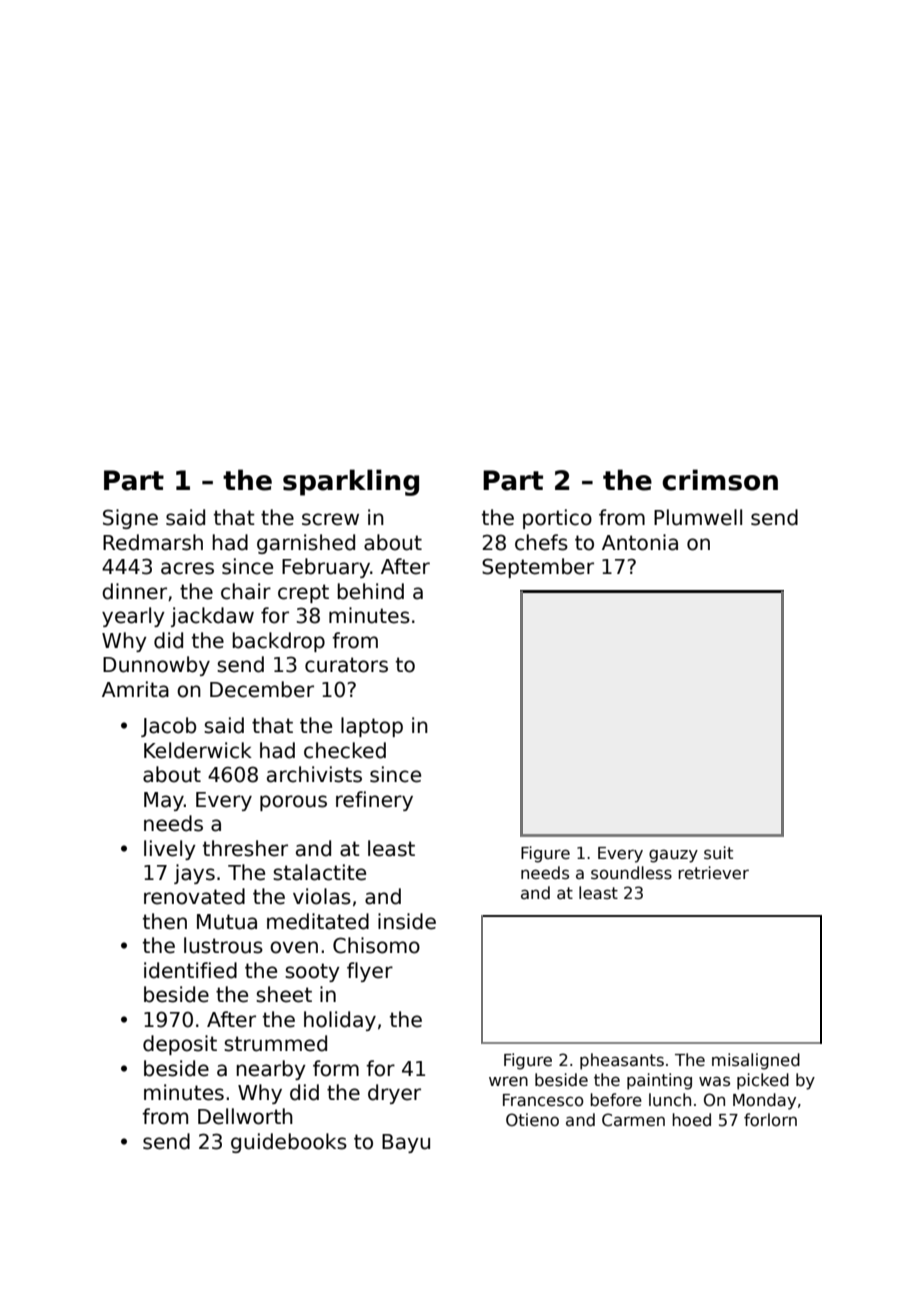  I want to click on Signe, so click(130, 519).
